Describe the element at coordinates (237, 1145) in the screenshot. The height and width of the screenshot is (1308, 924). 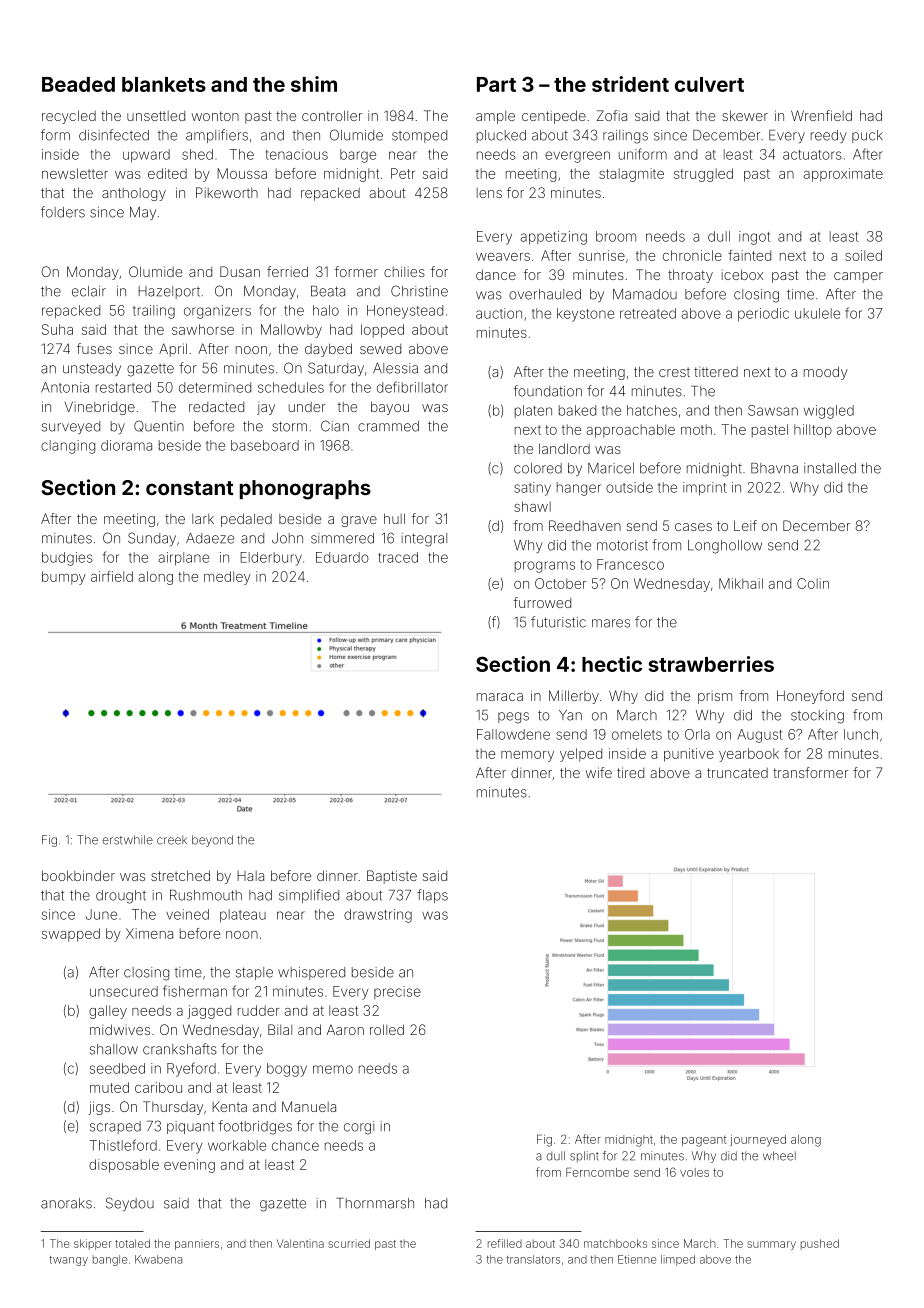
I see `workable` at that location.
